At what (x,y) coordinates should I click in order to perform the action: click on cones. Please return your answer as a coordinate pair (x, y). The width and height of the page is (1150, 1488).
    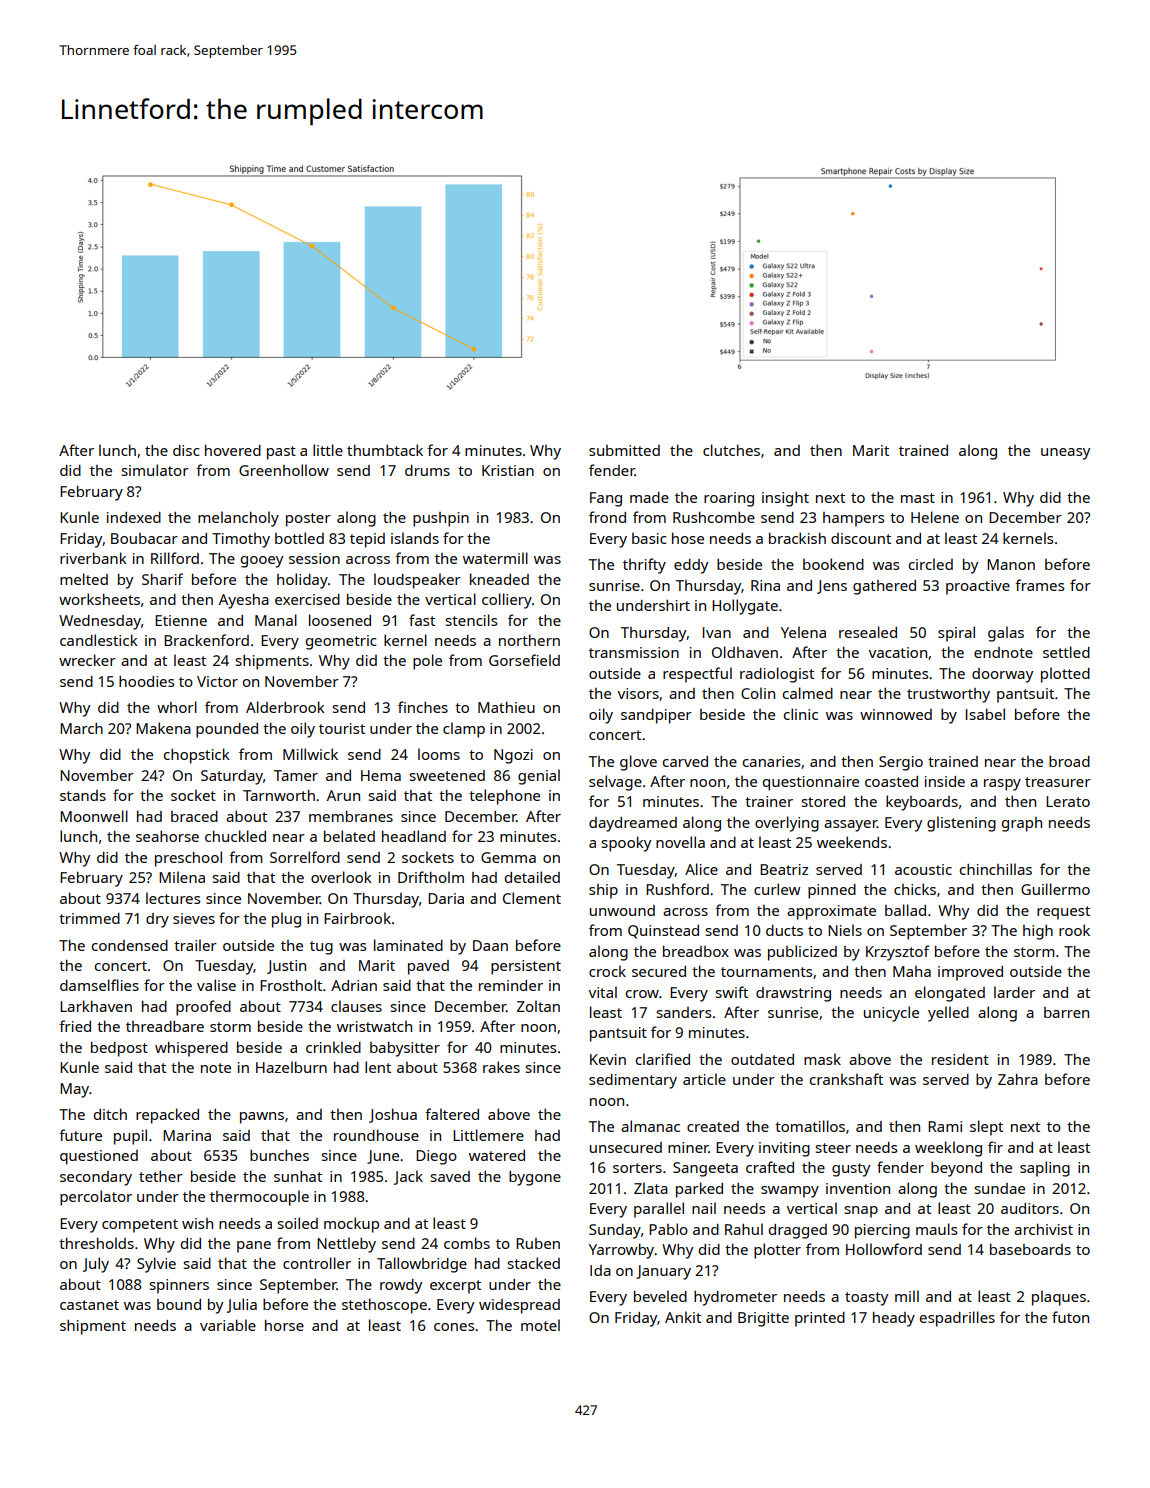
    Looking at the image, I should click on (454, 1327).
